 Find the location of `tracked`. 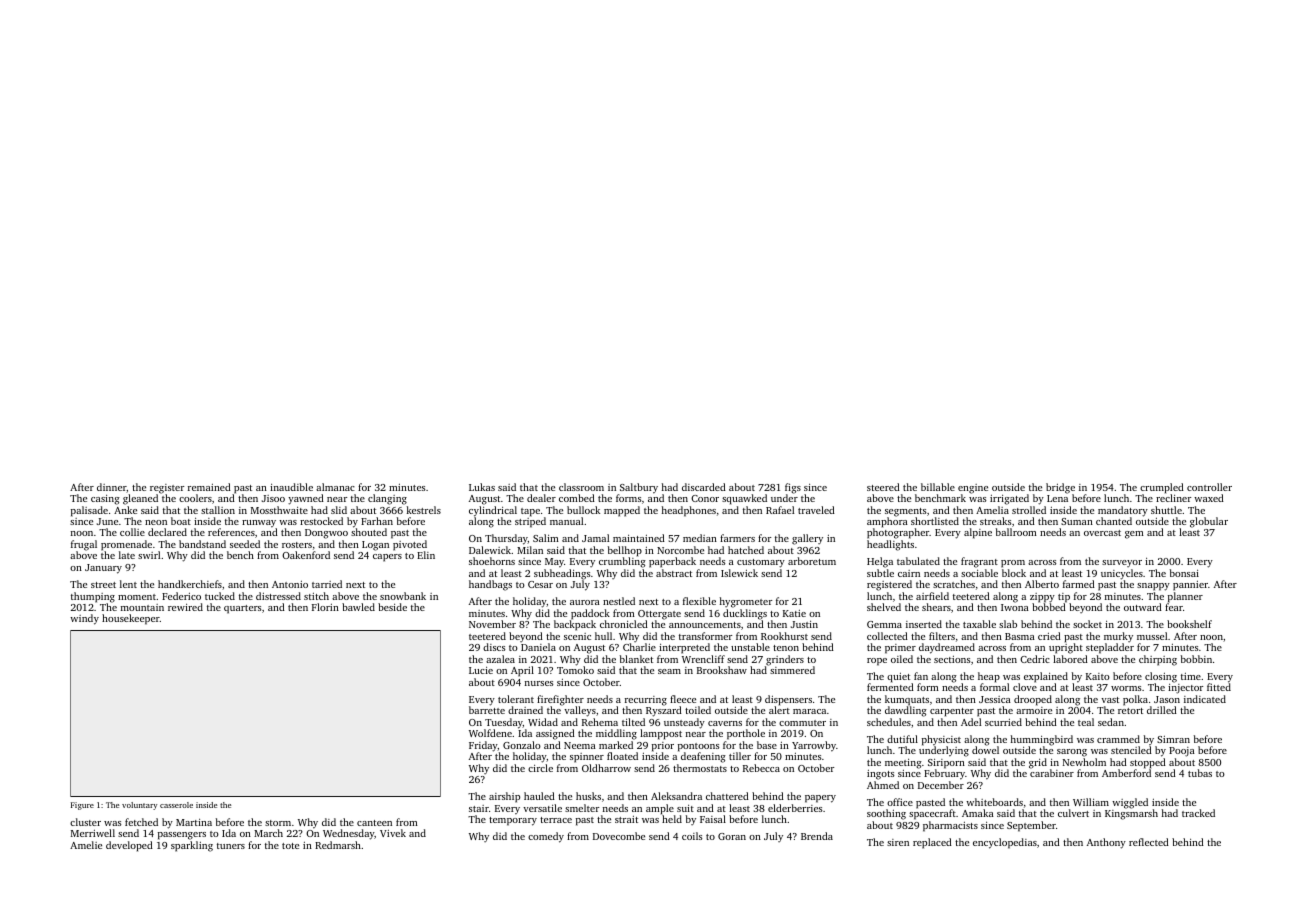

tracked is located at coordinates (1198, 813).
